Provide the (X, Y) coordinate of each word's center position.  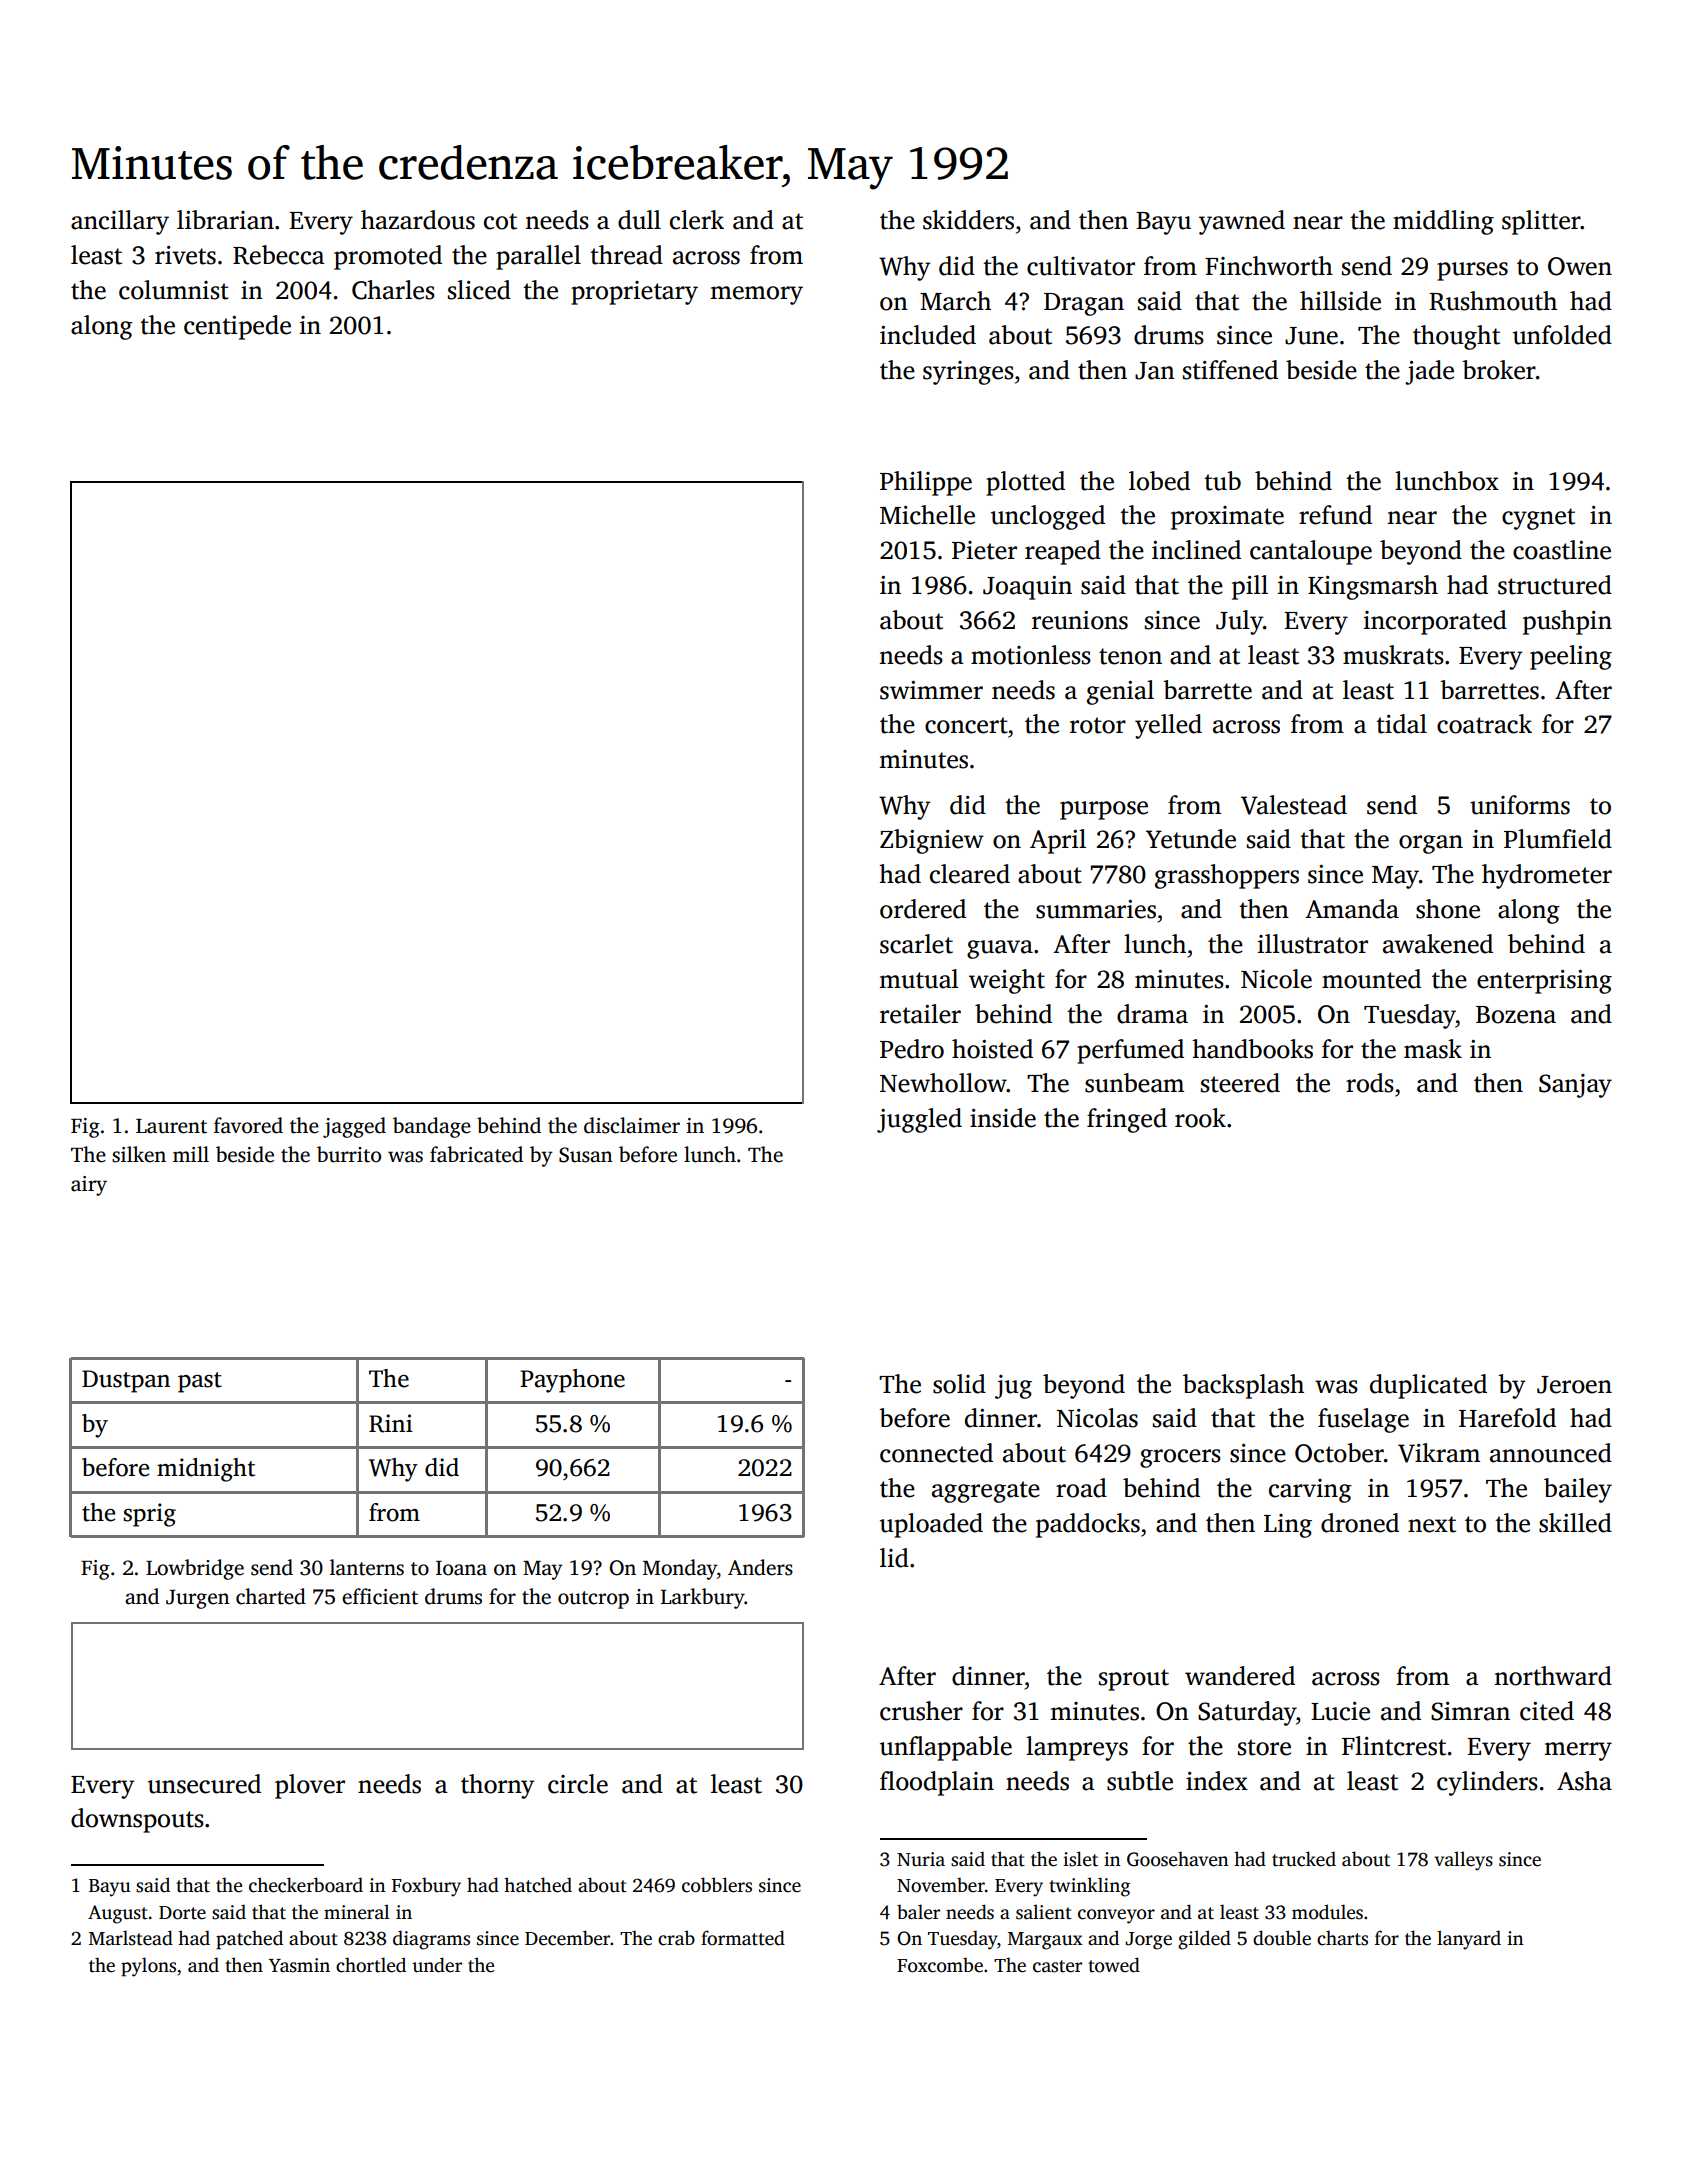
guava (1000, 949)
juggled (919, 1120)
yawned (1242, 222)
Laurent (171, 1126)
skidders (968, 220)
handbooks (1252, 1049)
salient (1044, 1912)
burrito (349, 1154)
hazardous (418, 220)
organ (1431, 844)
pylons (148, 1967)
